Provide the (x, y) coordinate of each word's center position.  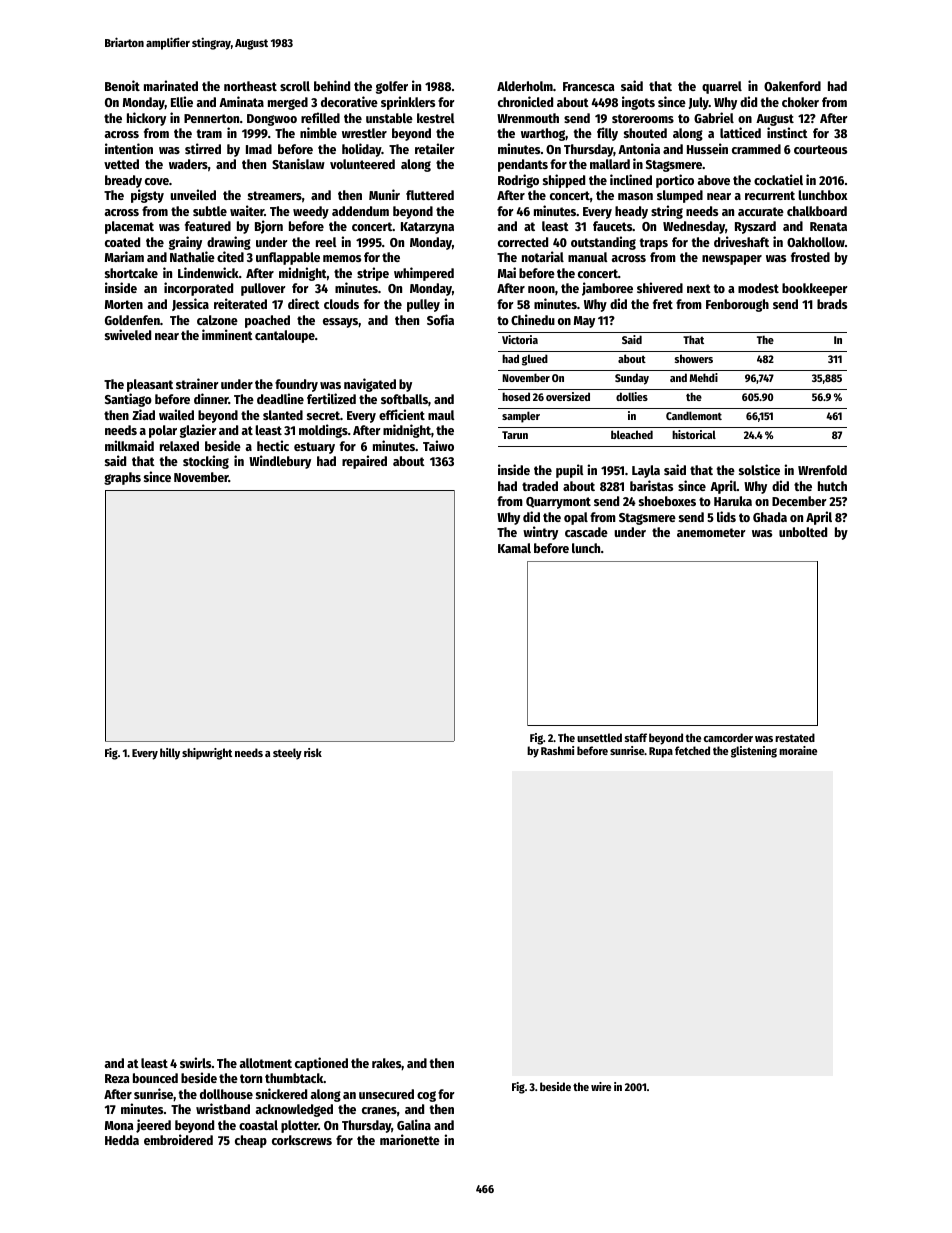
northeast (250, 86)
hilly (170, 754)
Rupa (661, 752)
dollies (632, 396)
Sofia (440, 319)
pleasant (150, 385)
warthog (543, 134)
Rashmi (557, 750)
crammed (756, 149)
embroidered (178, 1139)
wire (601, 1086)
